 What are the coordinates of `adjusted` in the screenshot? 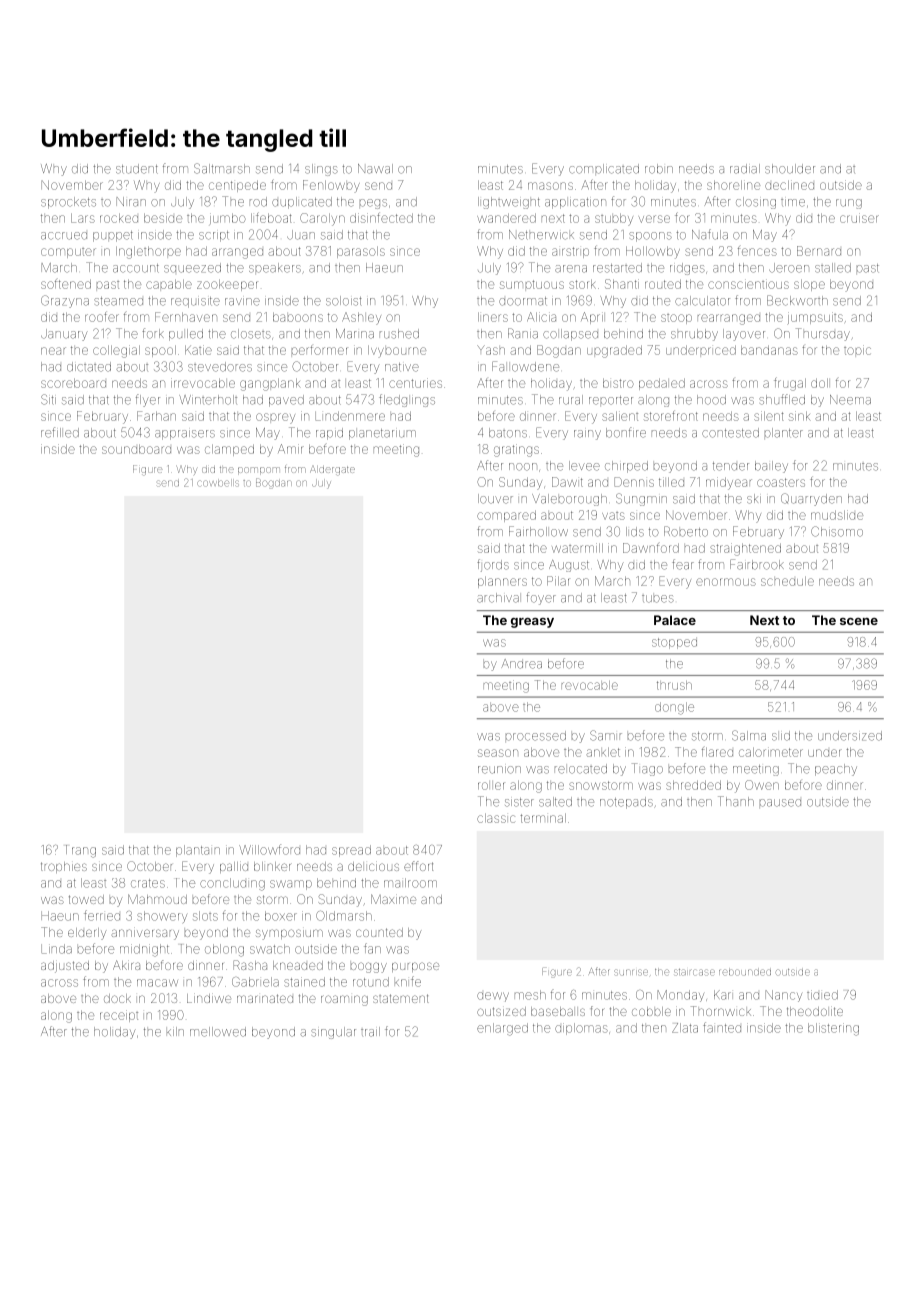 It's located at (65, 967).
